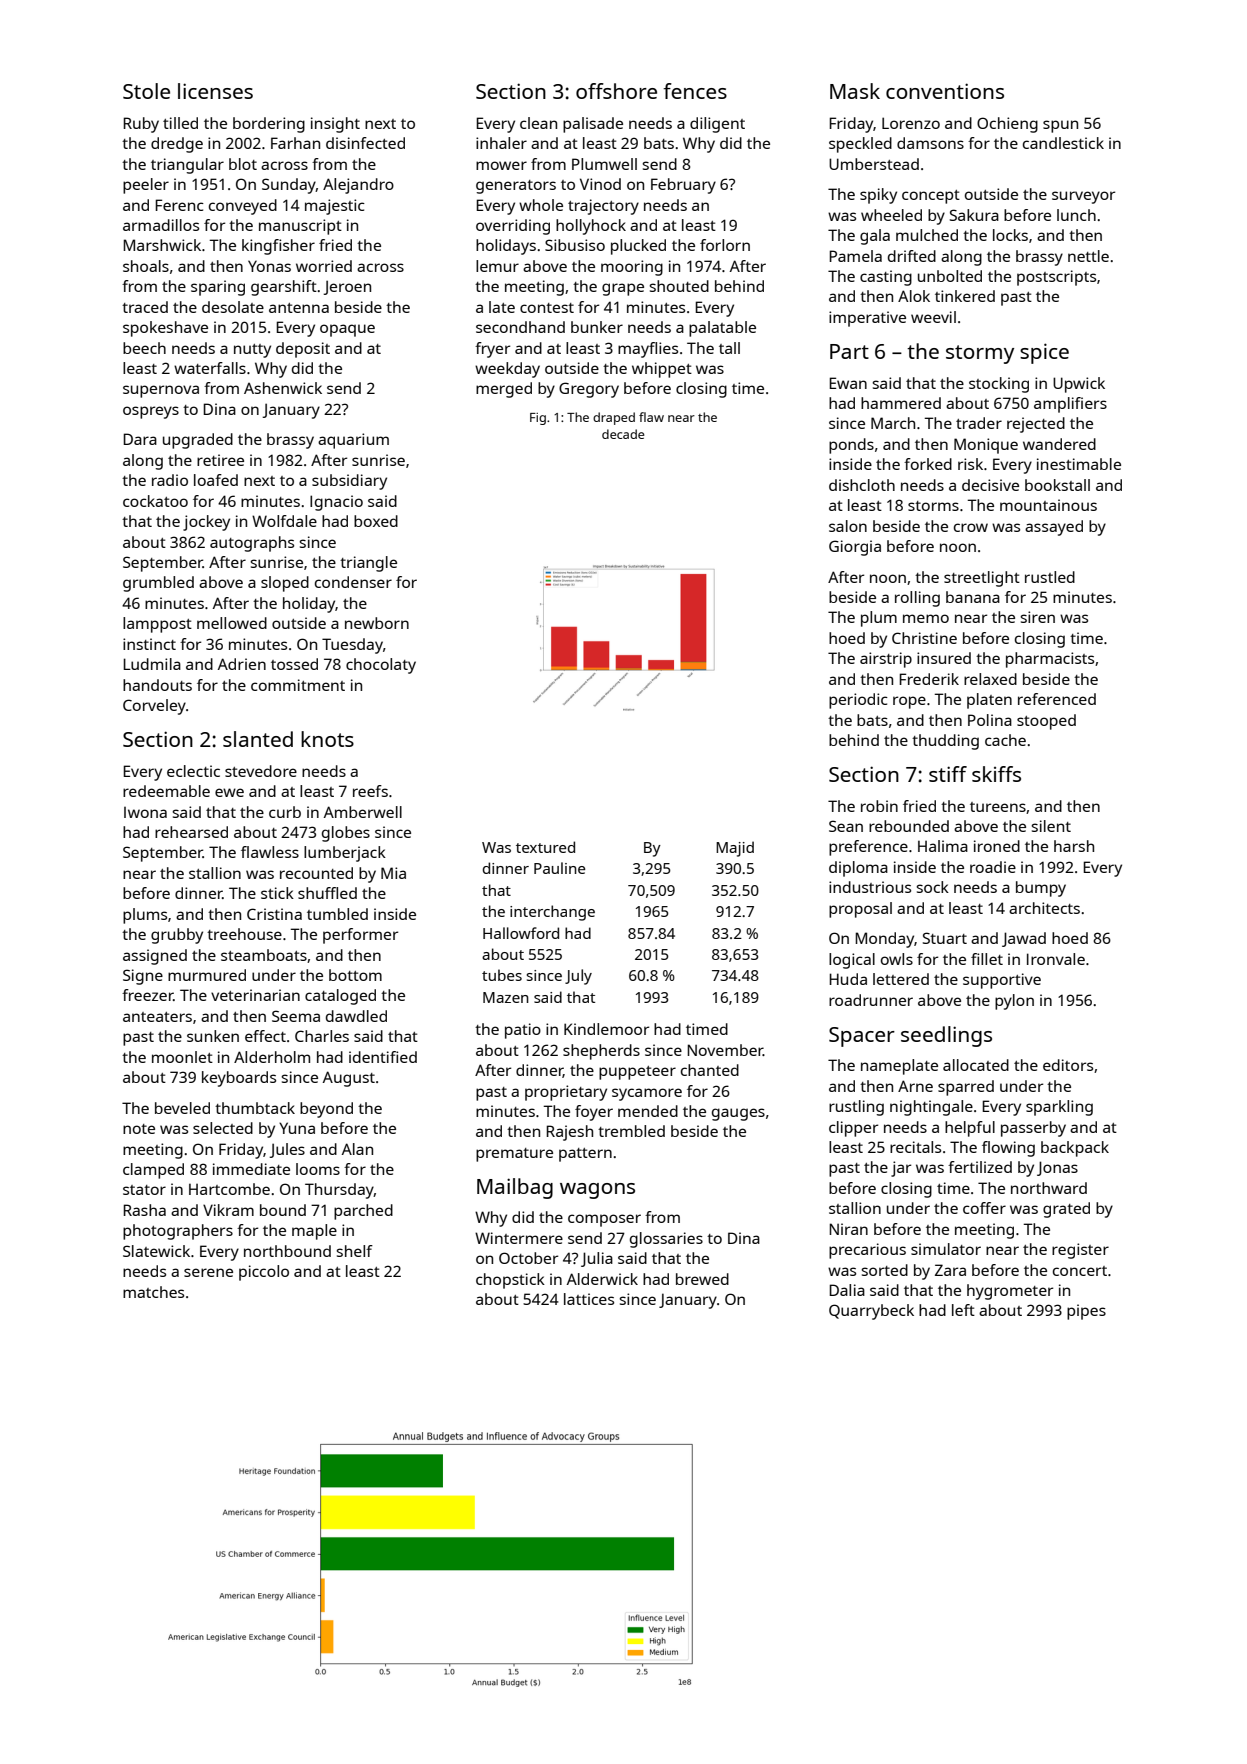 The height and width of the document is (1764, 1247). Describe the element at coordinates (725, 245) in the document. I see `forlorn` at that location.
